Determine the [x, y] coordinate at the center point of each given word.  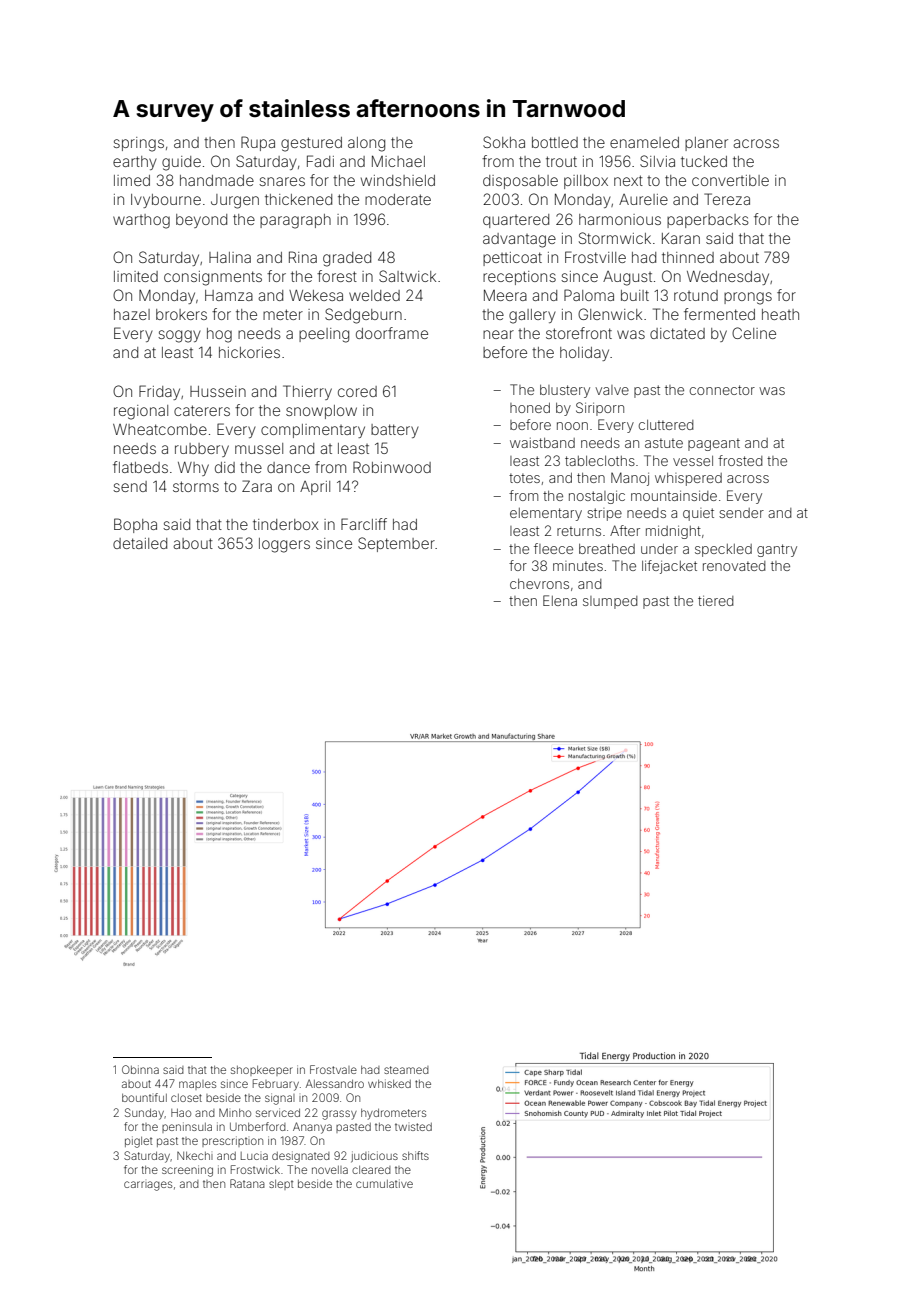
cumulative [384, 1183]
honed [530, 408]
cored [357, 391]
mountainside [674, 496]
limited [136, 276]
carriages [148, 1186]
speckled [723, 550]
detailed [140, 543]
